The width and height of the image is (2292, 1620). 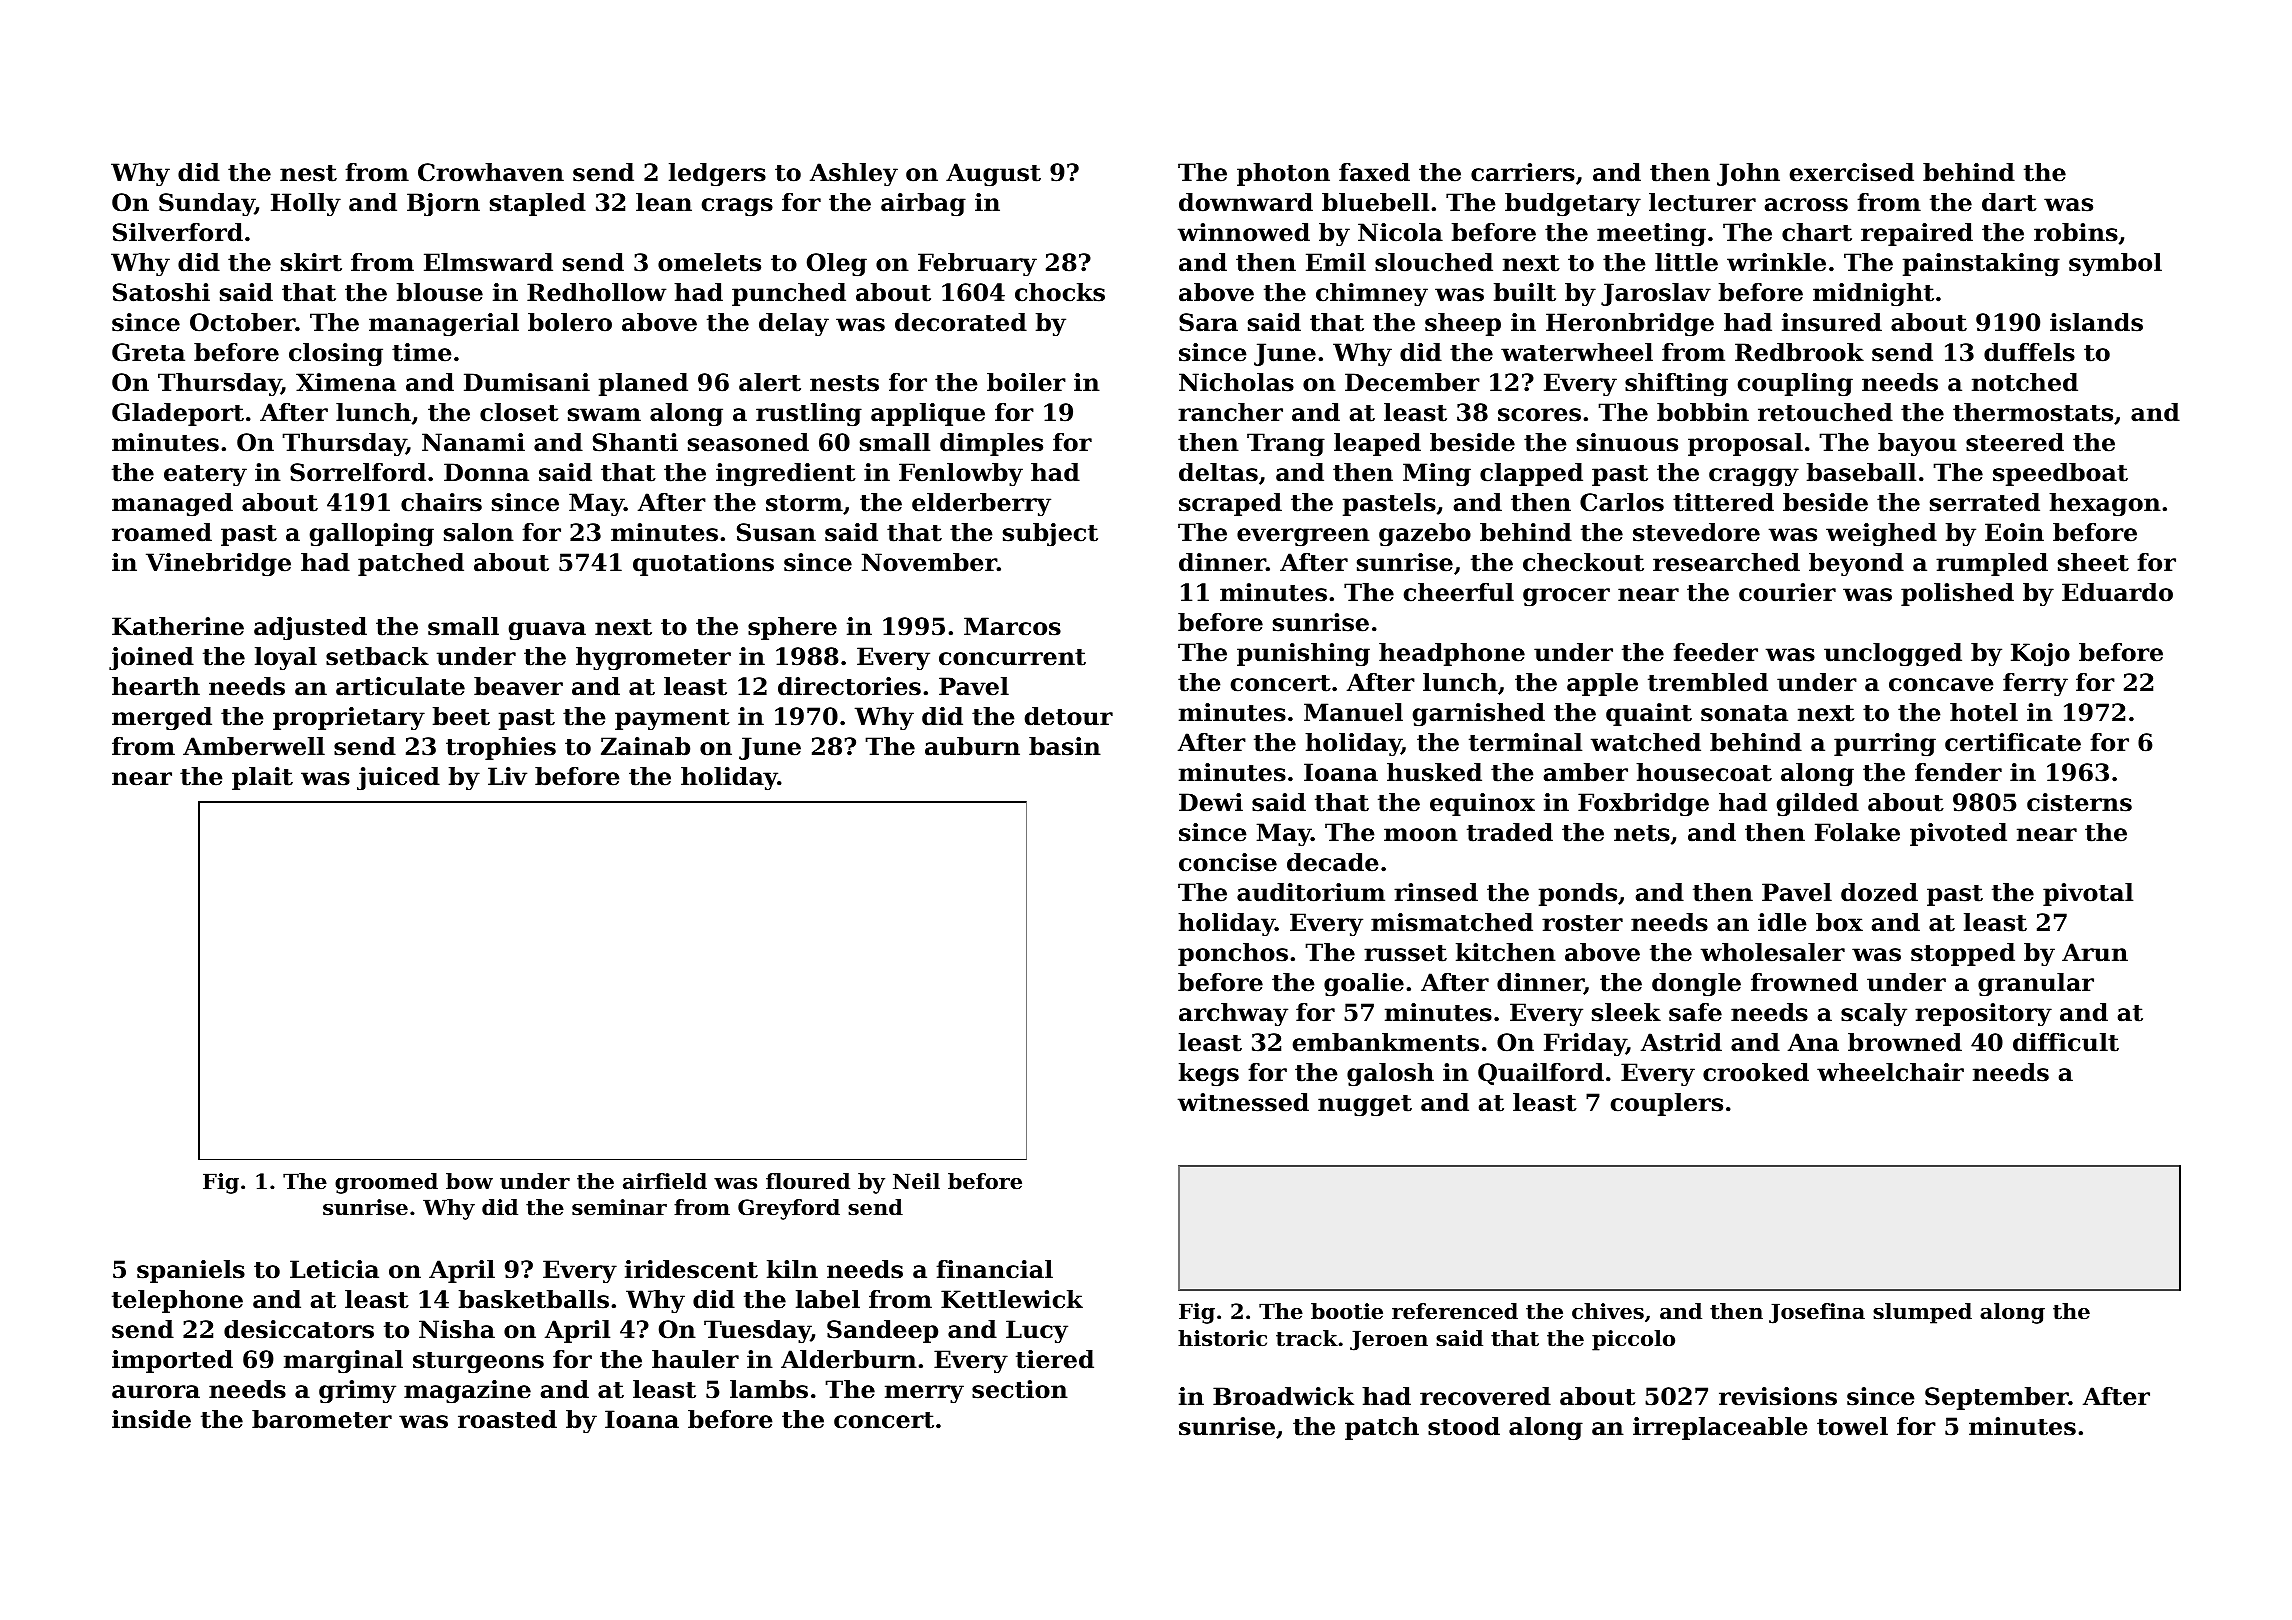 What do you see at coordinates (1230, 412) in the image?
I see `rancher` at bounding box center [1230, 412].
